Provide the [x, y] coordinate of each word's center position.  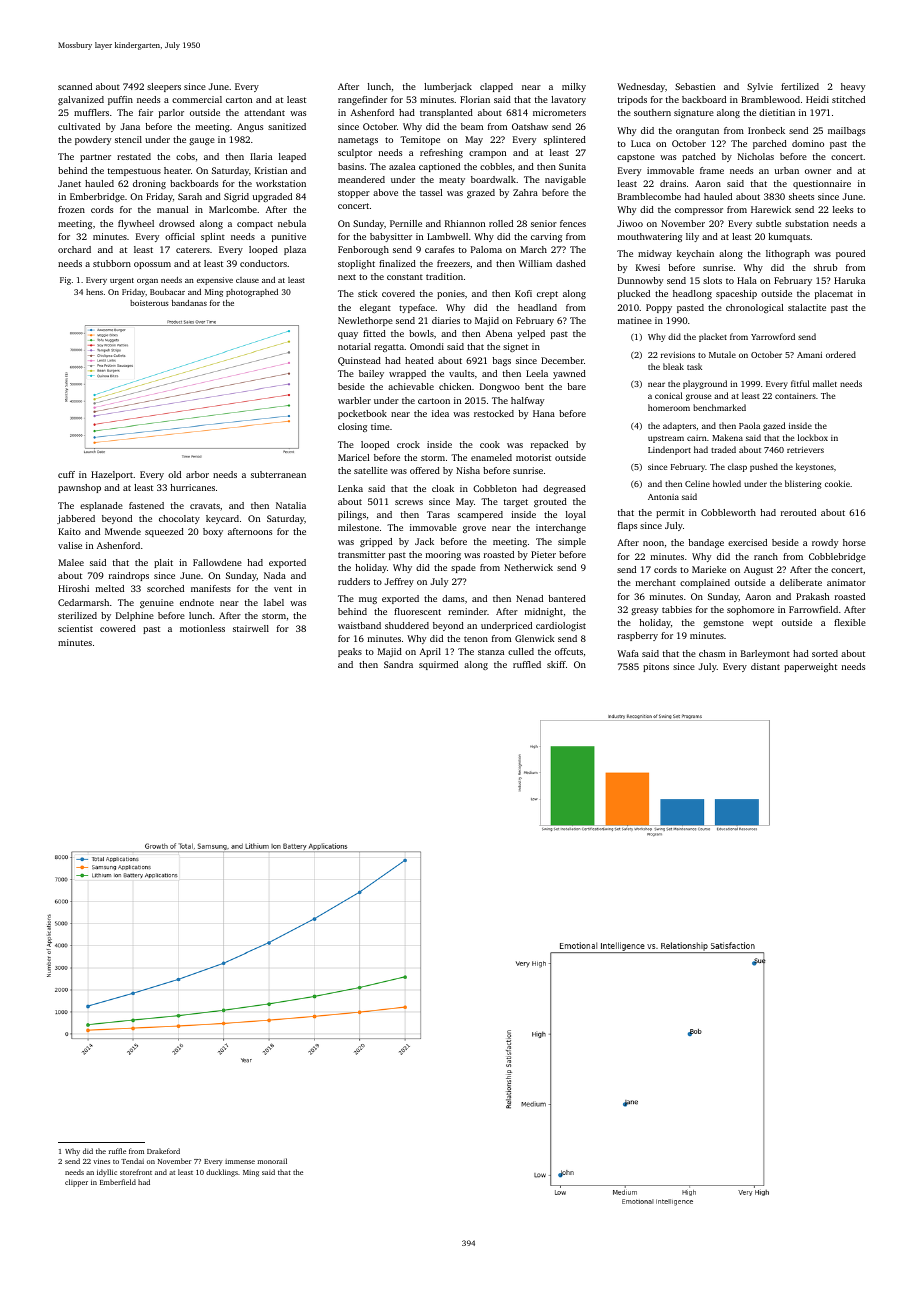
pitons [656, 667]
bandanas [189, 303]
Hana [544, 413]
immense [240, 1161]
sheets [801, 196]
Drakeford [163, 1151]
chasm [712, 653]
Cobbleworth [728, 512]
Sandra [398, 664]
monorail [272, 1161]
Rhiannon [465, 223]
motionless [202, 628]
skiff [556, 664]
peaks [350, 652]
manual [172, 209]
